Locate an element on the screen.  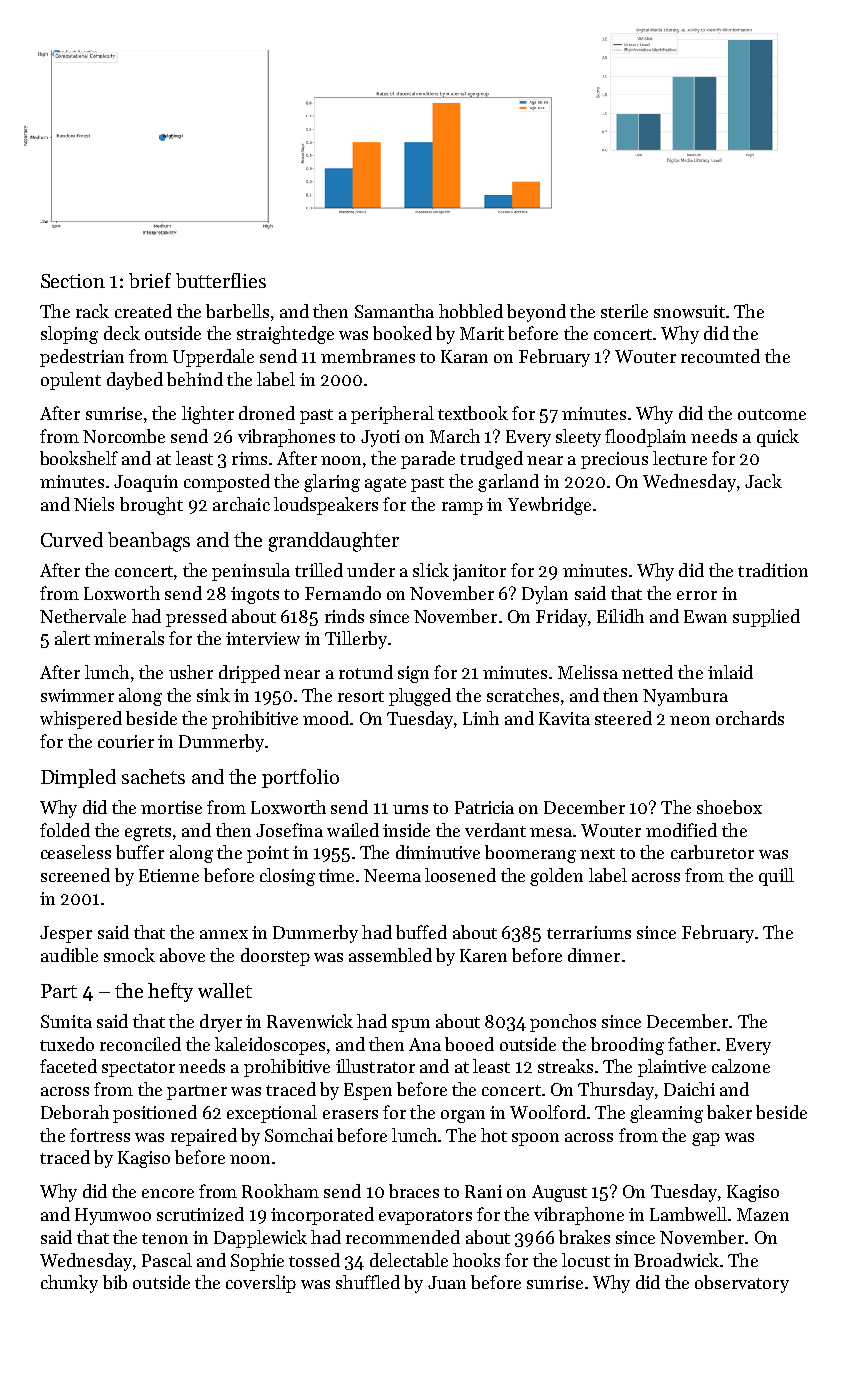
under is located at coordinates (371, 570).
